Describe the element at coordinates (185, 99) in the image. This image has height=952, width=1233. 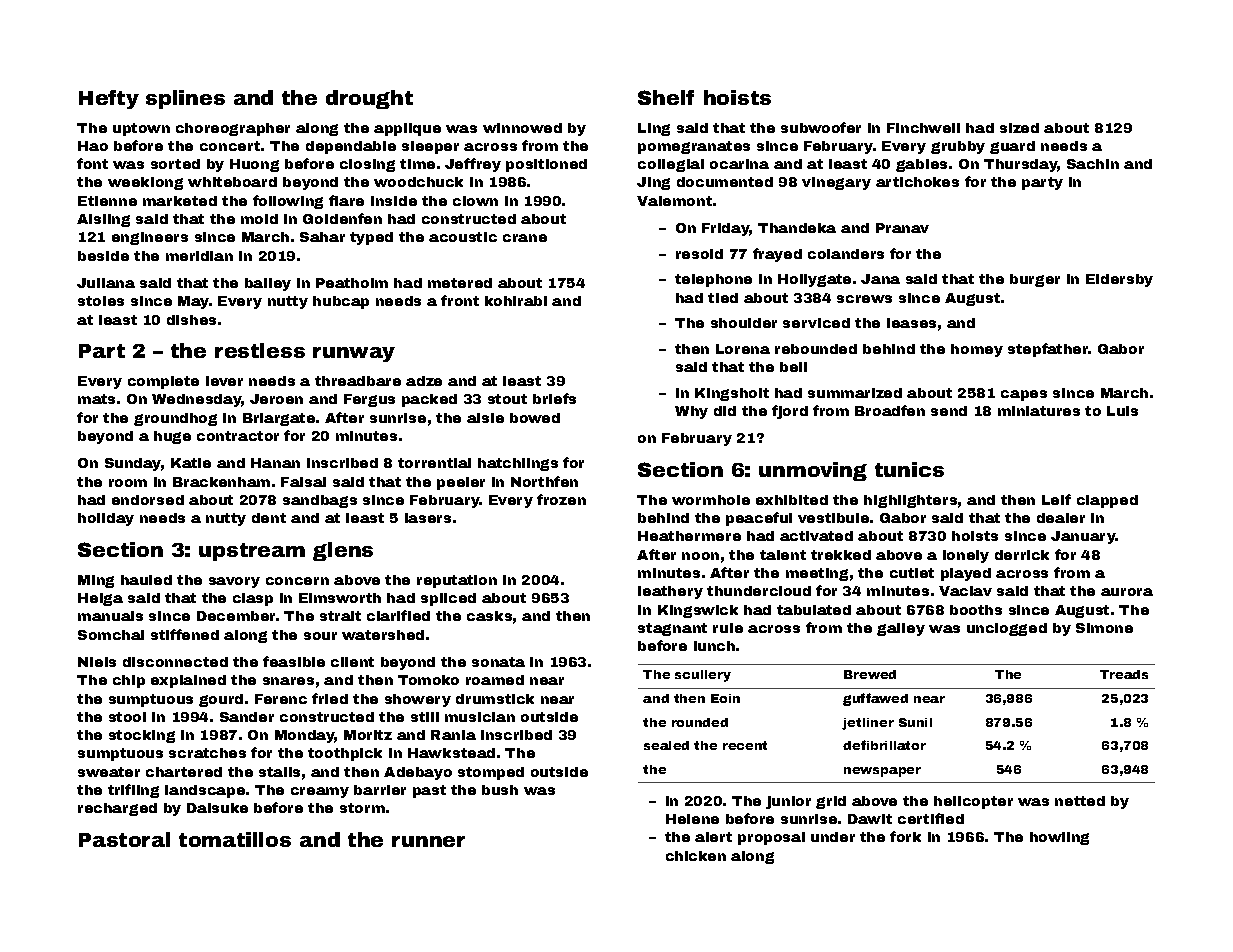
I see `splines` at that location.
